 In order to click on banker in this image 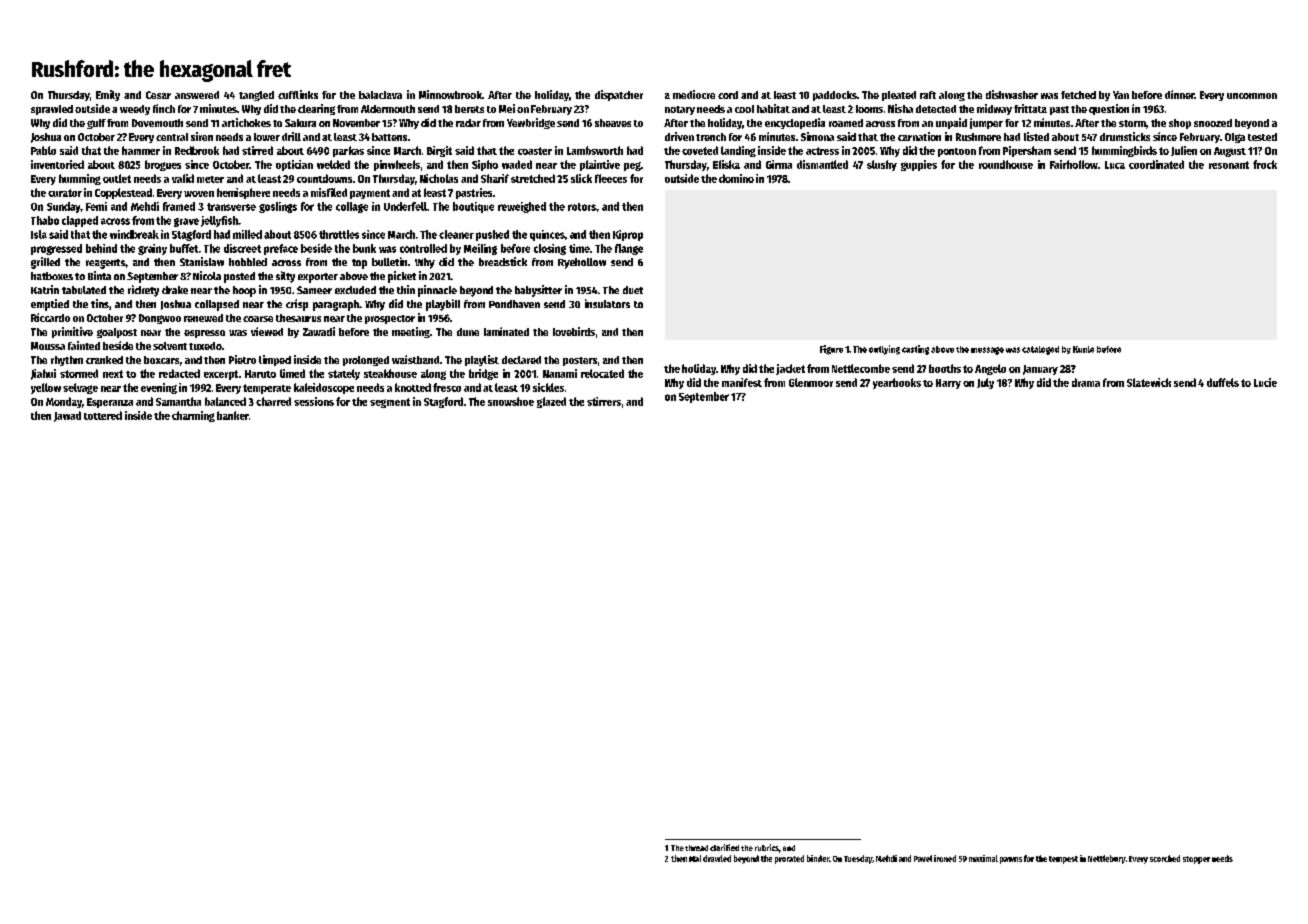, I will do `click(233, 415)`.
